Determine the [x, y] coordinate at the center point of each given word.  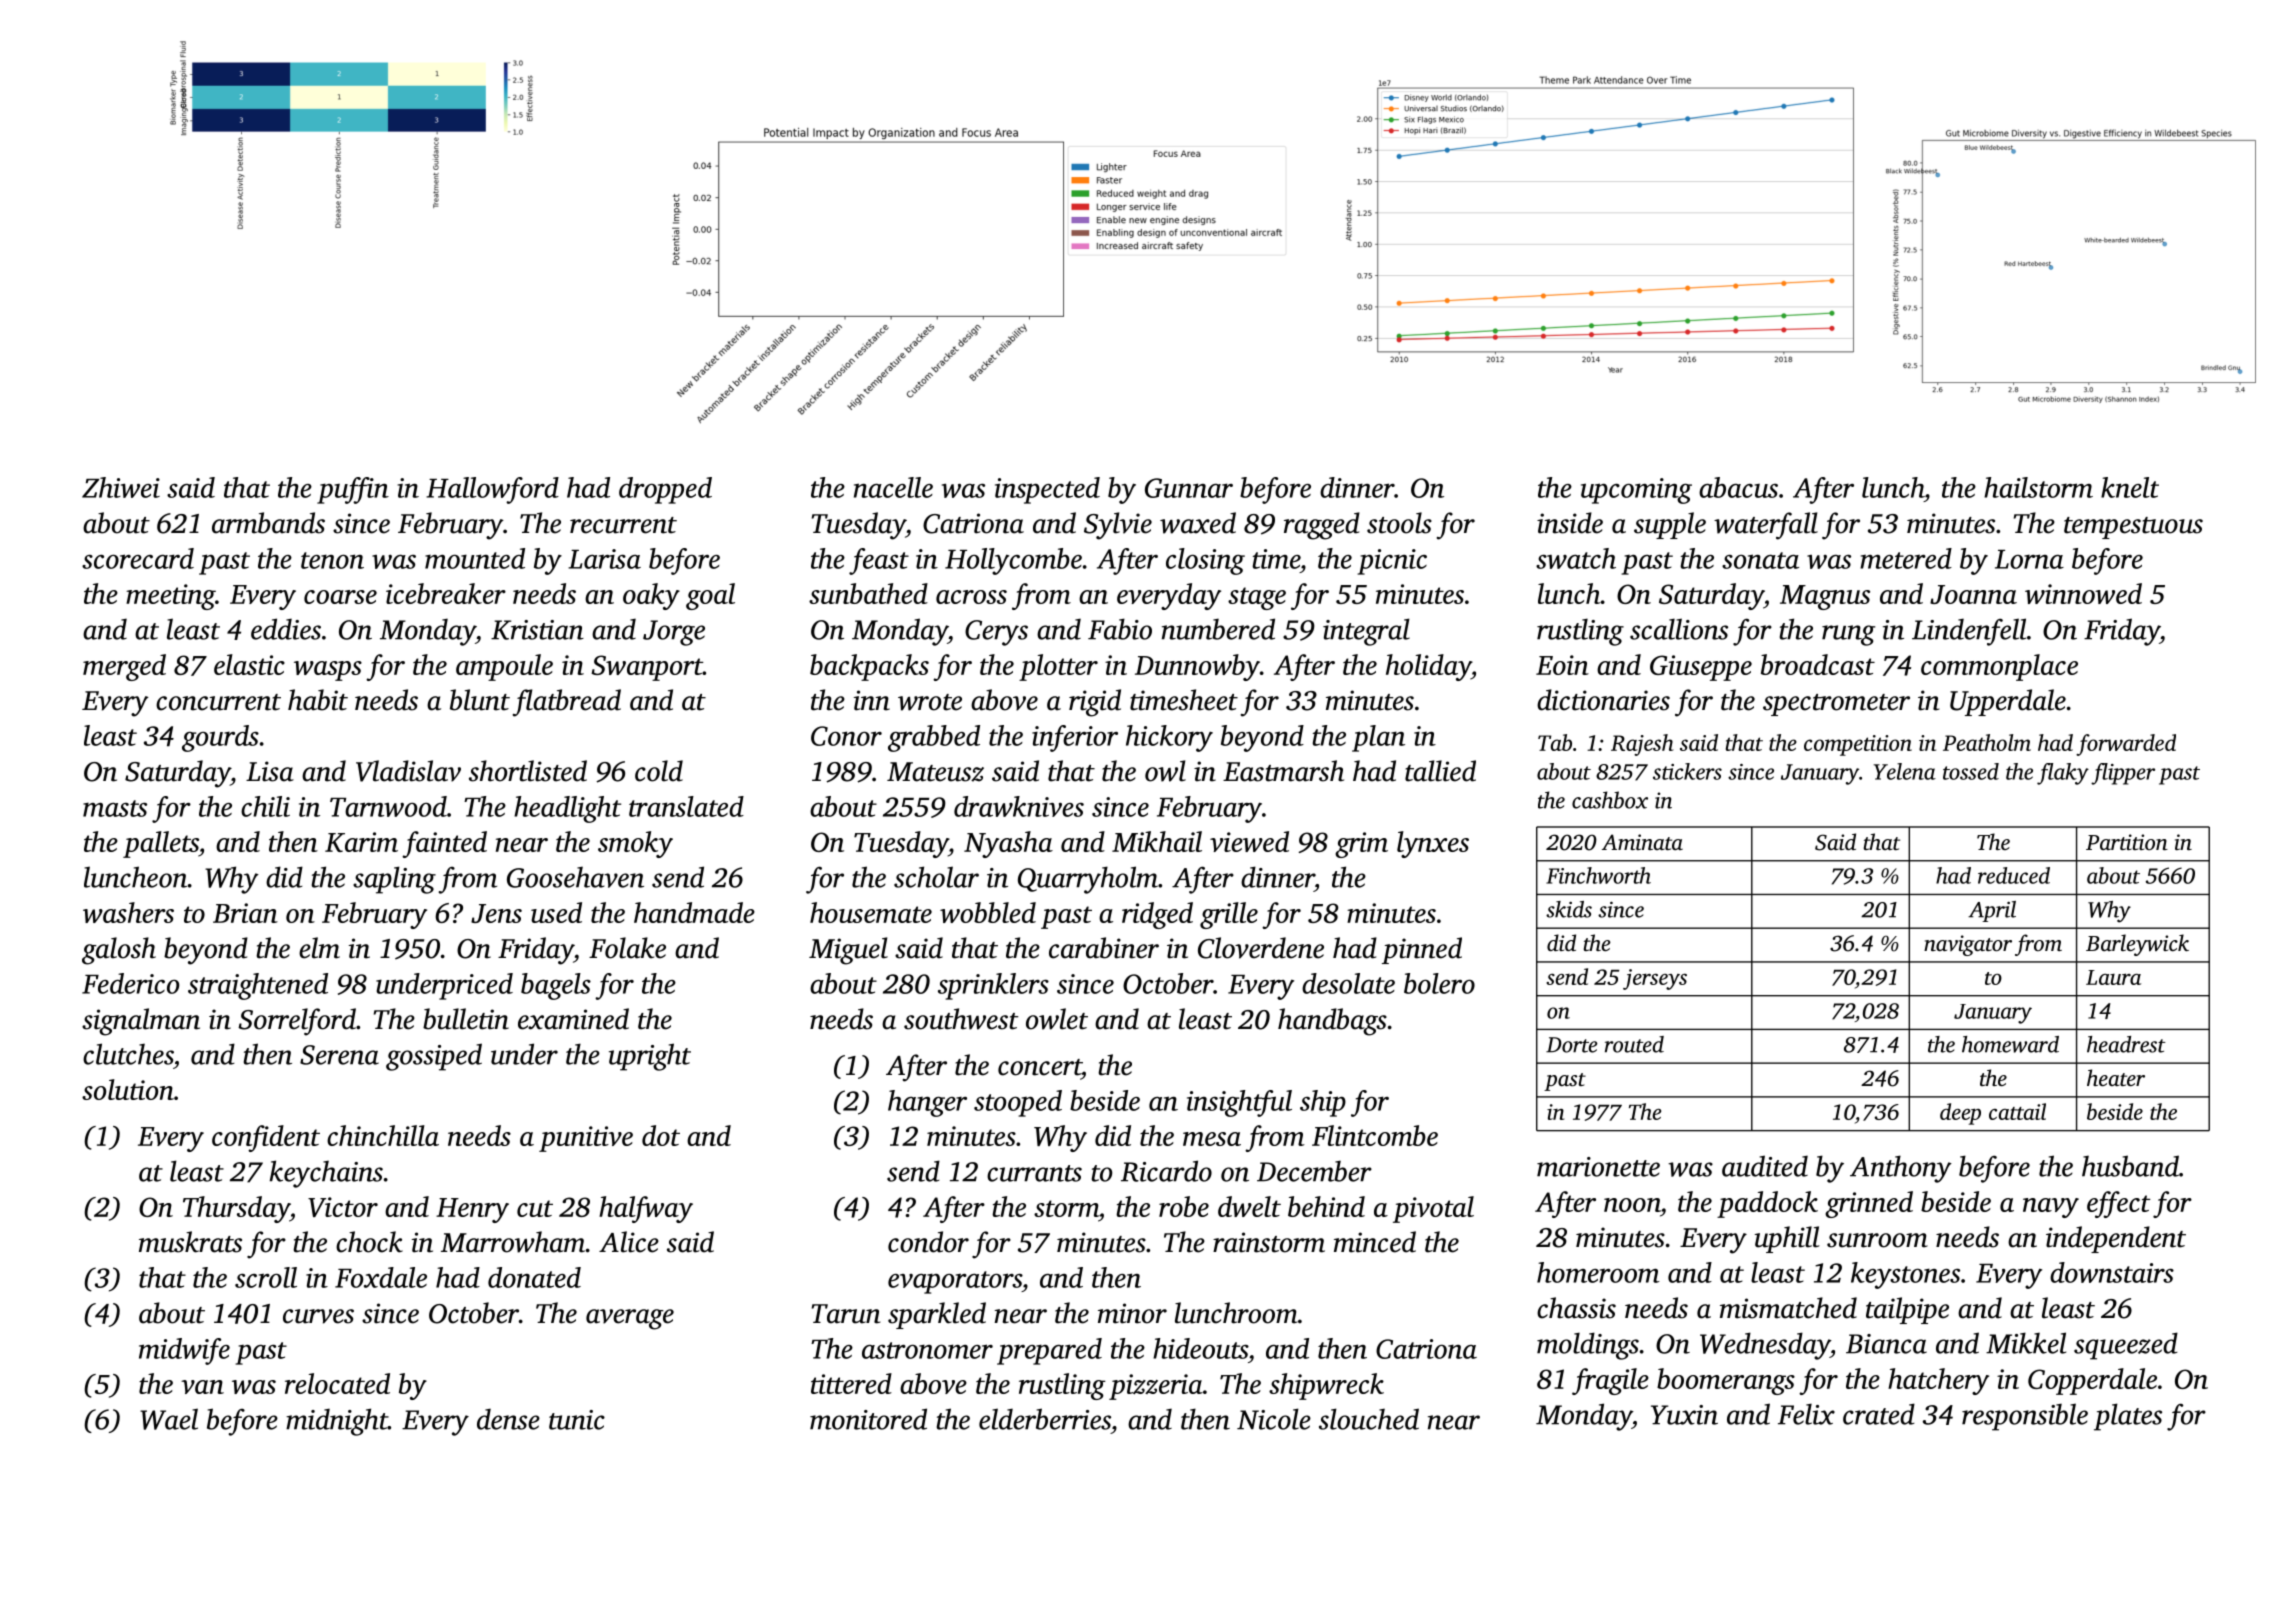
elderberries [1045, 1419]
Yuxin [1684, 1415]
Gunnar [1189, 488]
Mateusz [935, 772]
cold [659, 771]
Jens [496, 913]
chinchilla [383, 1135]
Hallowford [492, 490]
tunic [577, 1420]
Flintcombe [1375, 1135]
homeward [2010, 1044]
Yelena [1905, 771]
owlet [1057, 1019]
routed [1634, 1044]
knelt [2130, 487]
